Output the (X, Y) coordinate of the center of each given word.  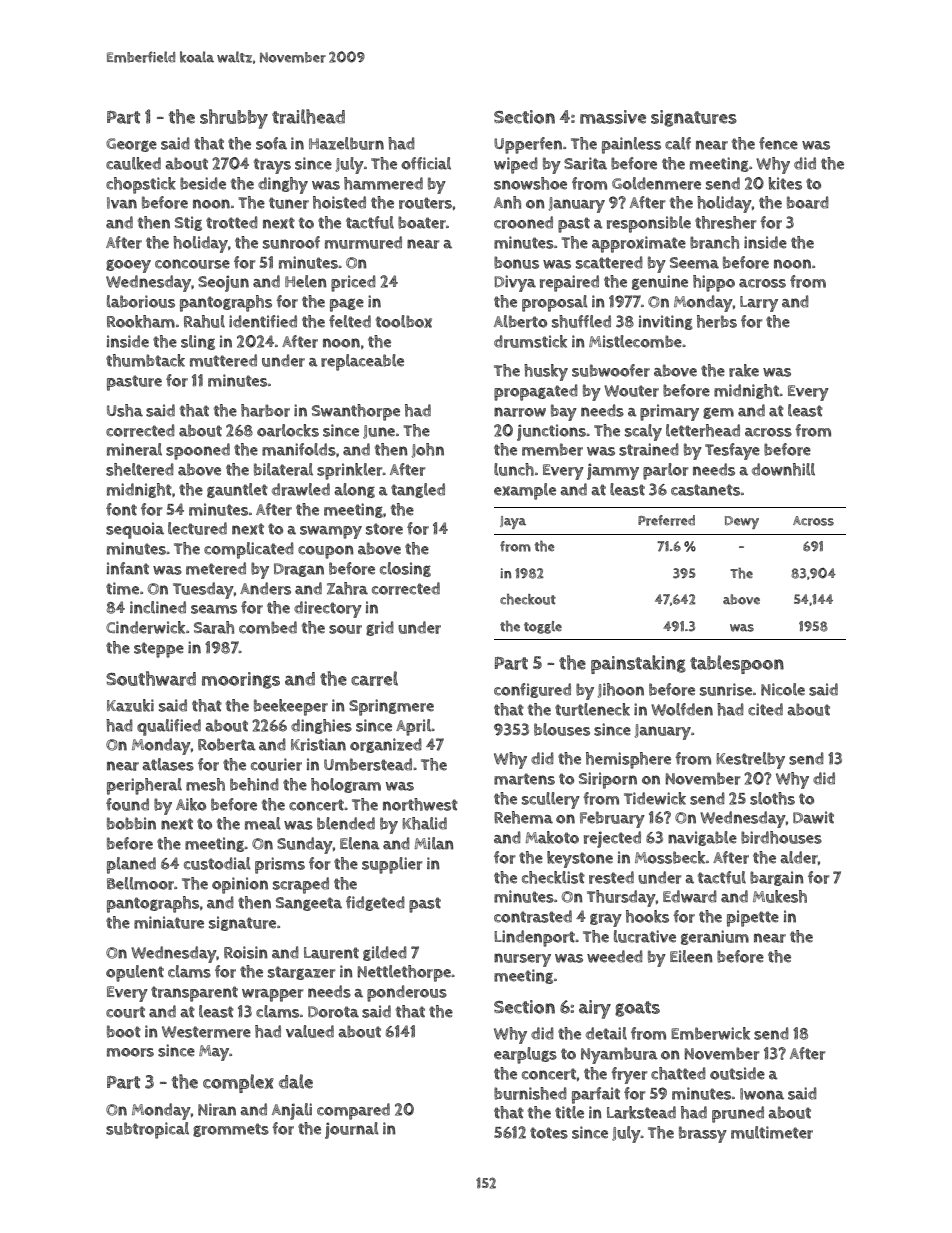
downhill (783, 469)
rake (744, 370)
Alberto (520, 321)
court (125, 1012)
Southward (151, 678)
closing (405, 569)
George (131, 145)
